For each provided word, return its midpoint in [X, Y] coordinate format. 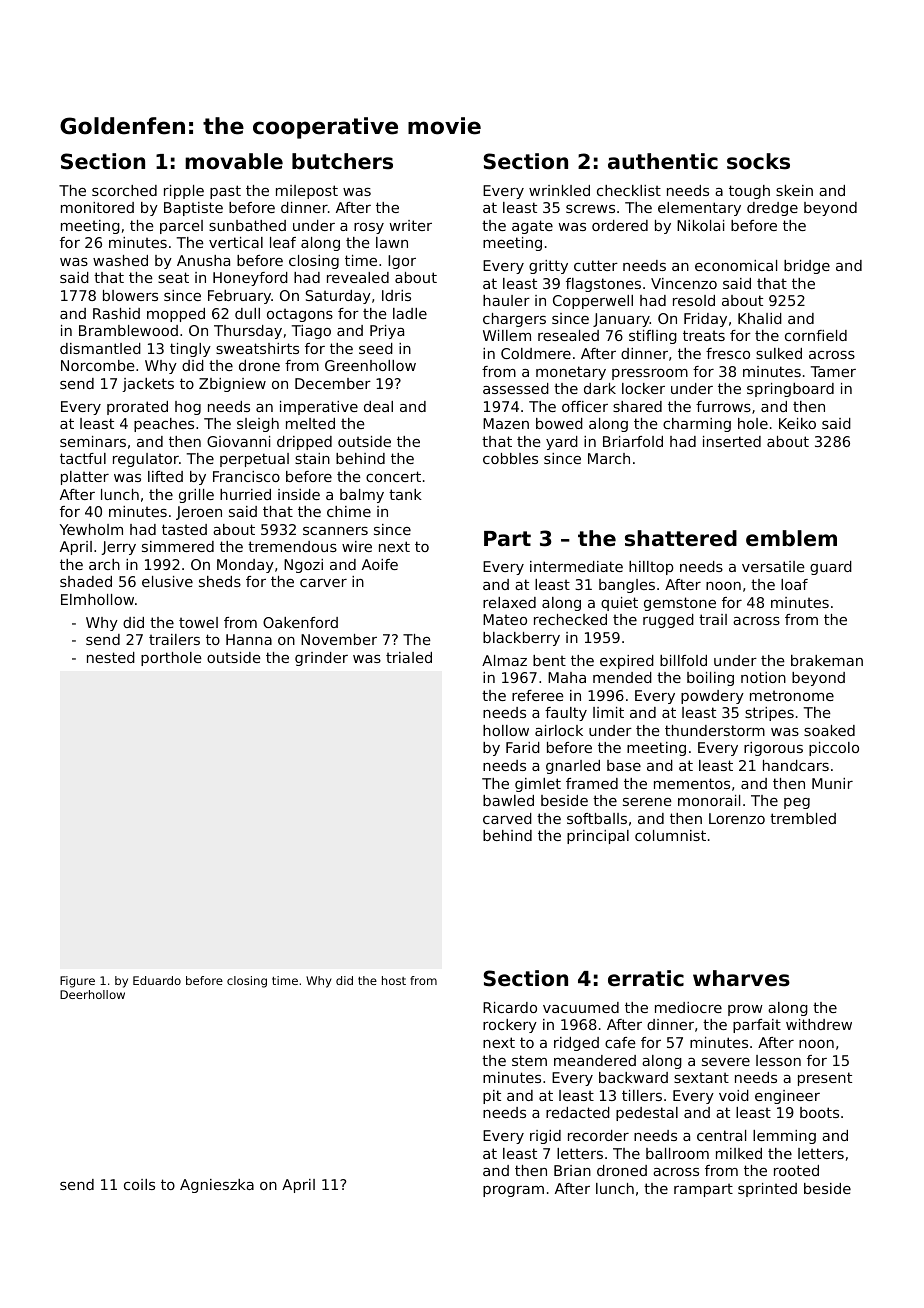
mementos [692, 783]
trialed [409, 657]
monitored [97, 207]
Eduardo [157, 980]
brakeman [827, 660]
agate [532, 227]
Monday [245, 566]
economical [736, 265]
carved [507, 818]
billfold [683, 660]
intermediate [576, 566]
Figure [77, 982]
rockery [510, 1026]
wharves [741, 978]
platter [85, 478]
